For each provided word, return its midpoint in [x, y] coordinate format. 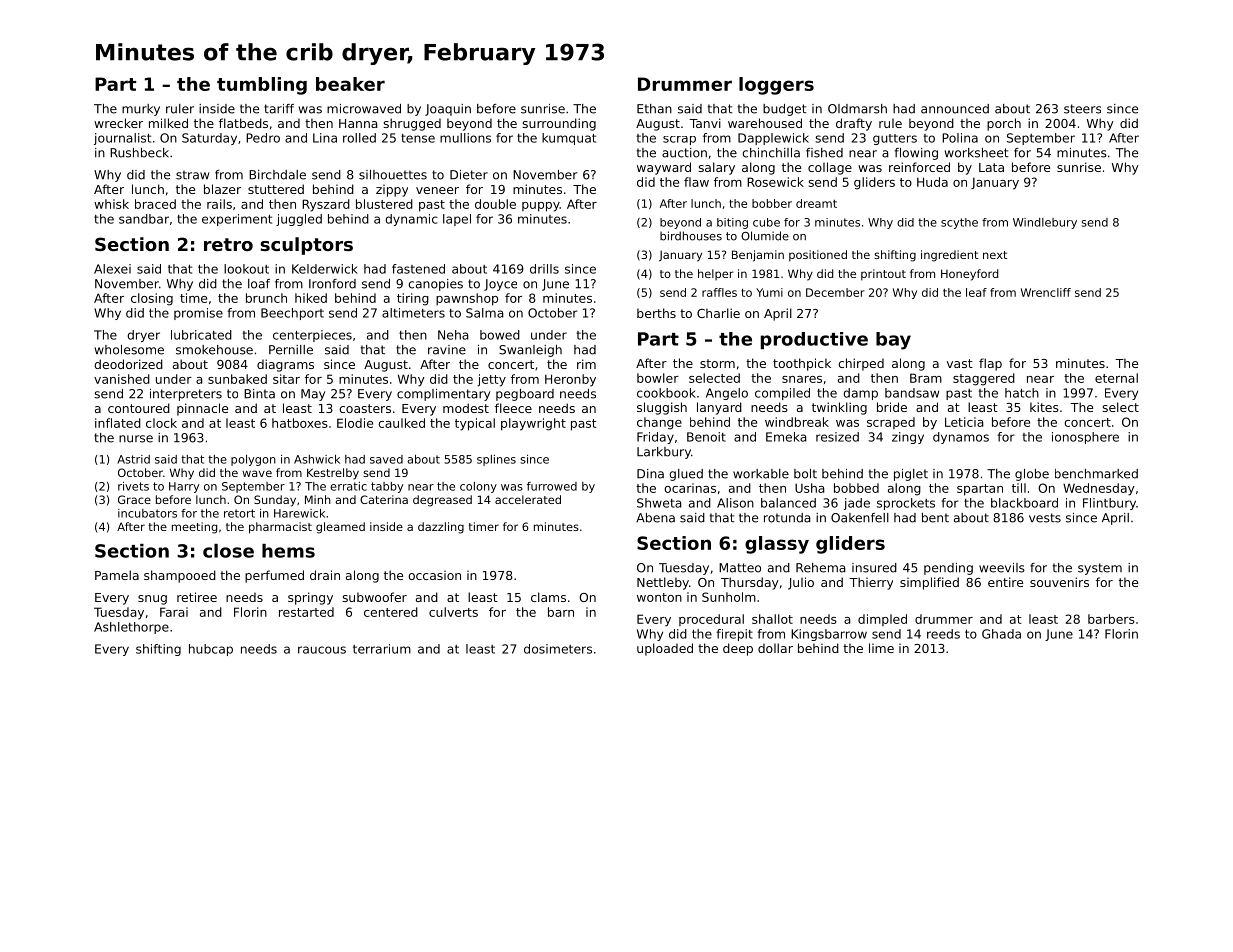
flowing [916, 154]
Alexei [112, 269]
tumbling [262, 86]
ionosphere [1085, 438]
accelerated [528, 499]
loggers [776, 86]
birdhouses [691, 236]
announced [955, 109]
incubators [147, 513]
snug [152, 600]
